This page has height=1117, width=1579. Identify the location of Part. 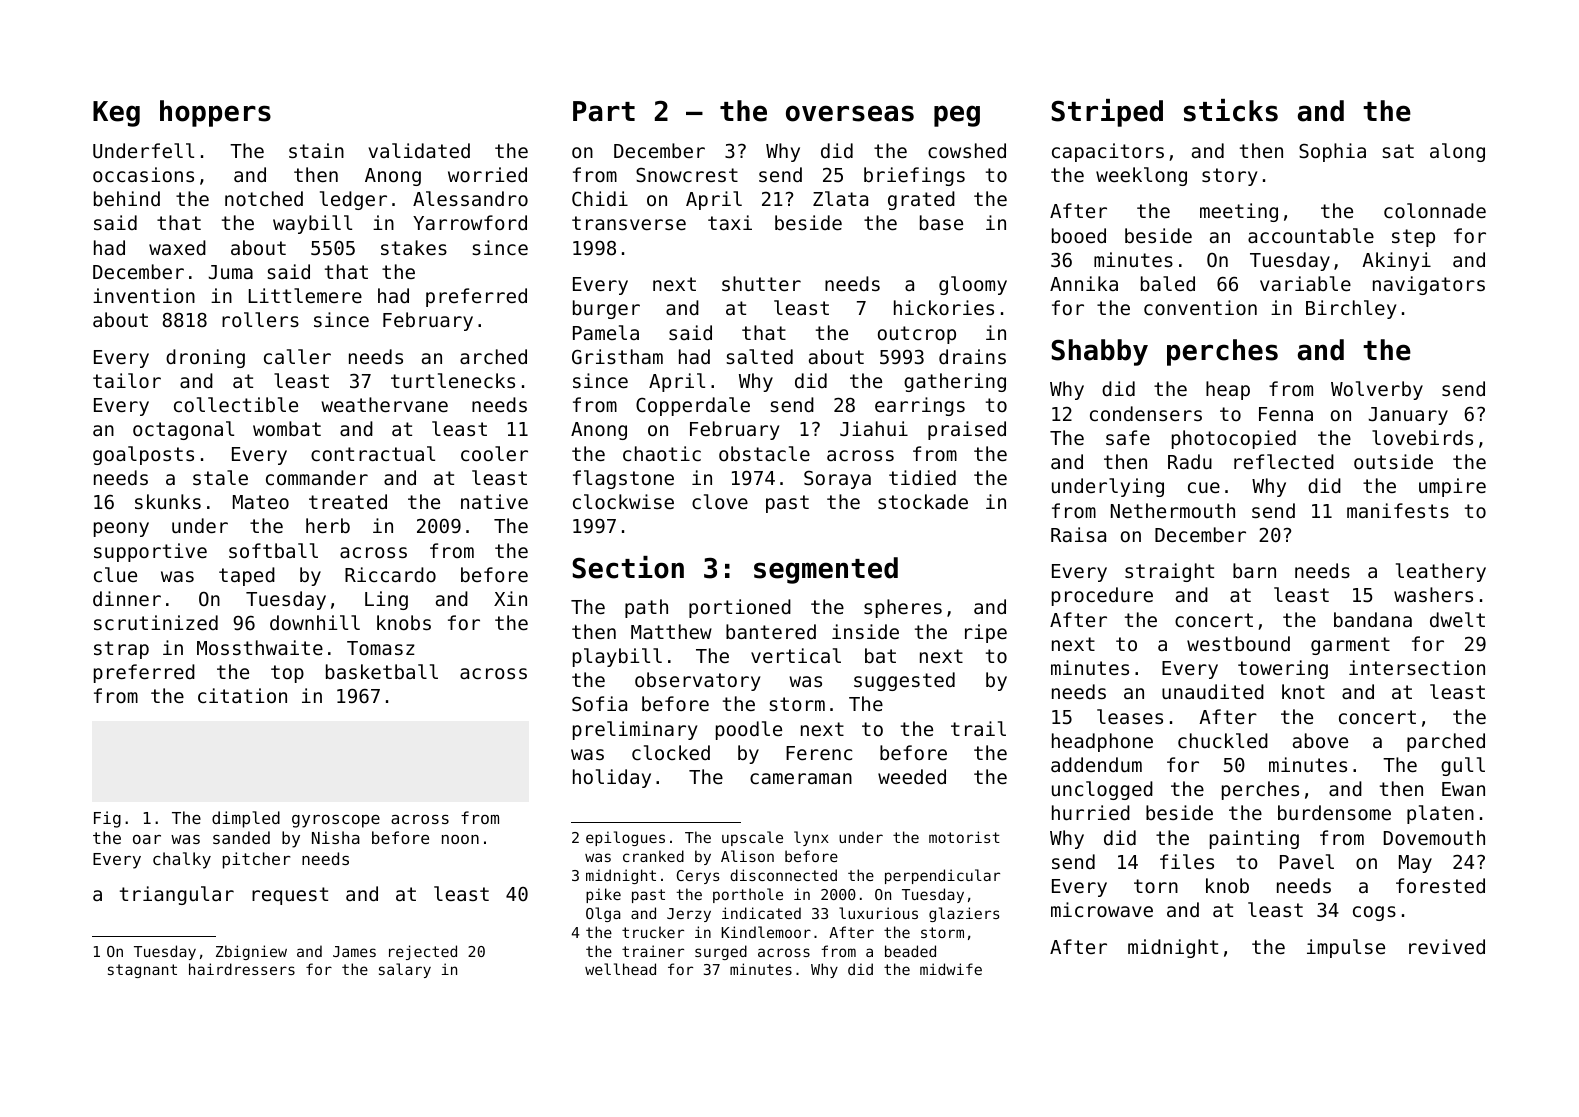
(604, 111).
